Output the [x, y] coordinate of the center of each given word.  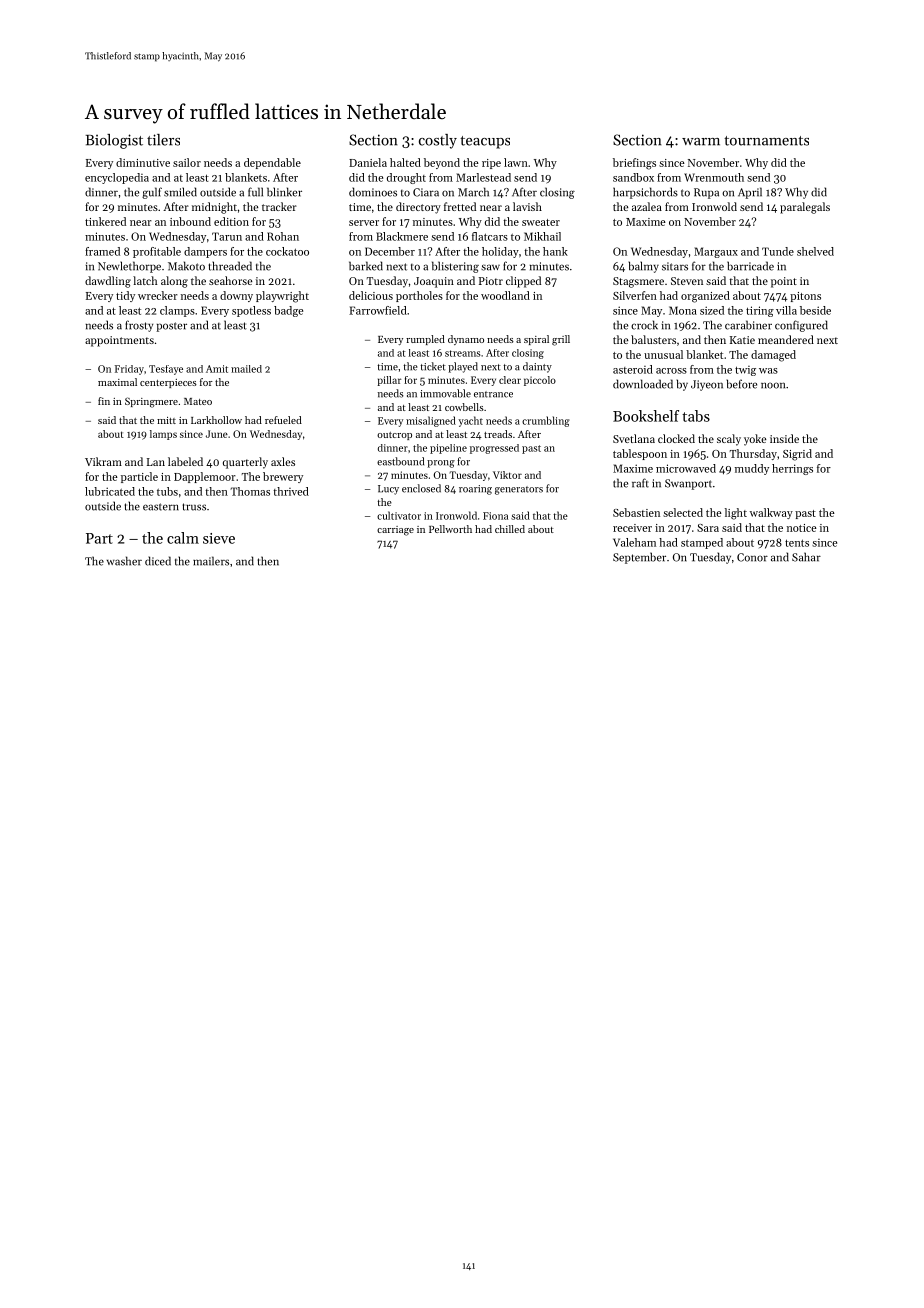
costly [438, 141]
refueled [283, 420]
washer [124, 561]
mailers [211, 561]
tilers [163, 140]
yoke [755, 440]
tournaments [766, 141]
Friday [129, 370]
